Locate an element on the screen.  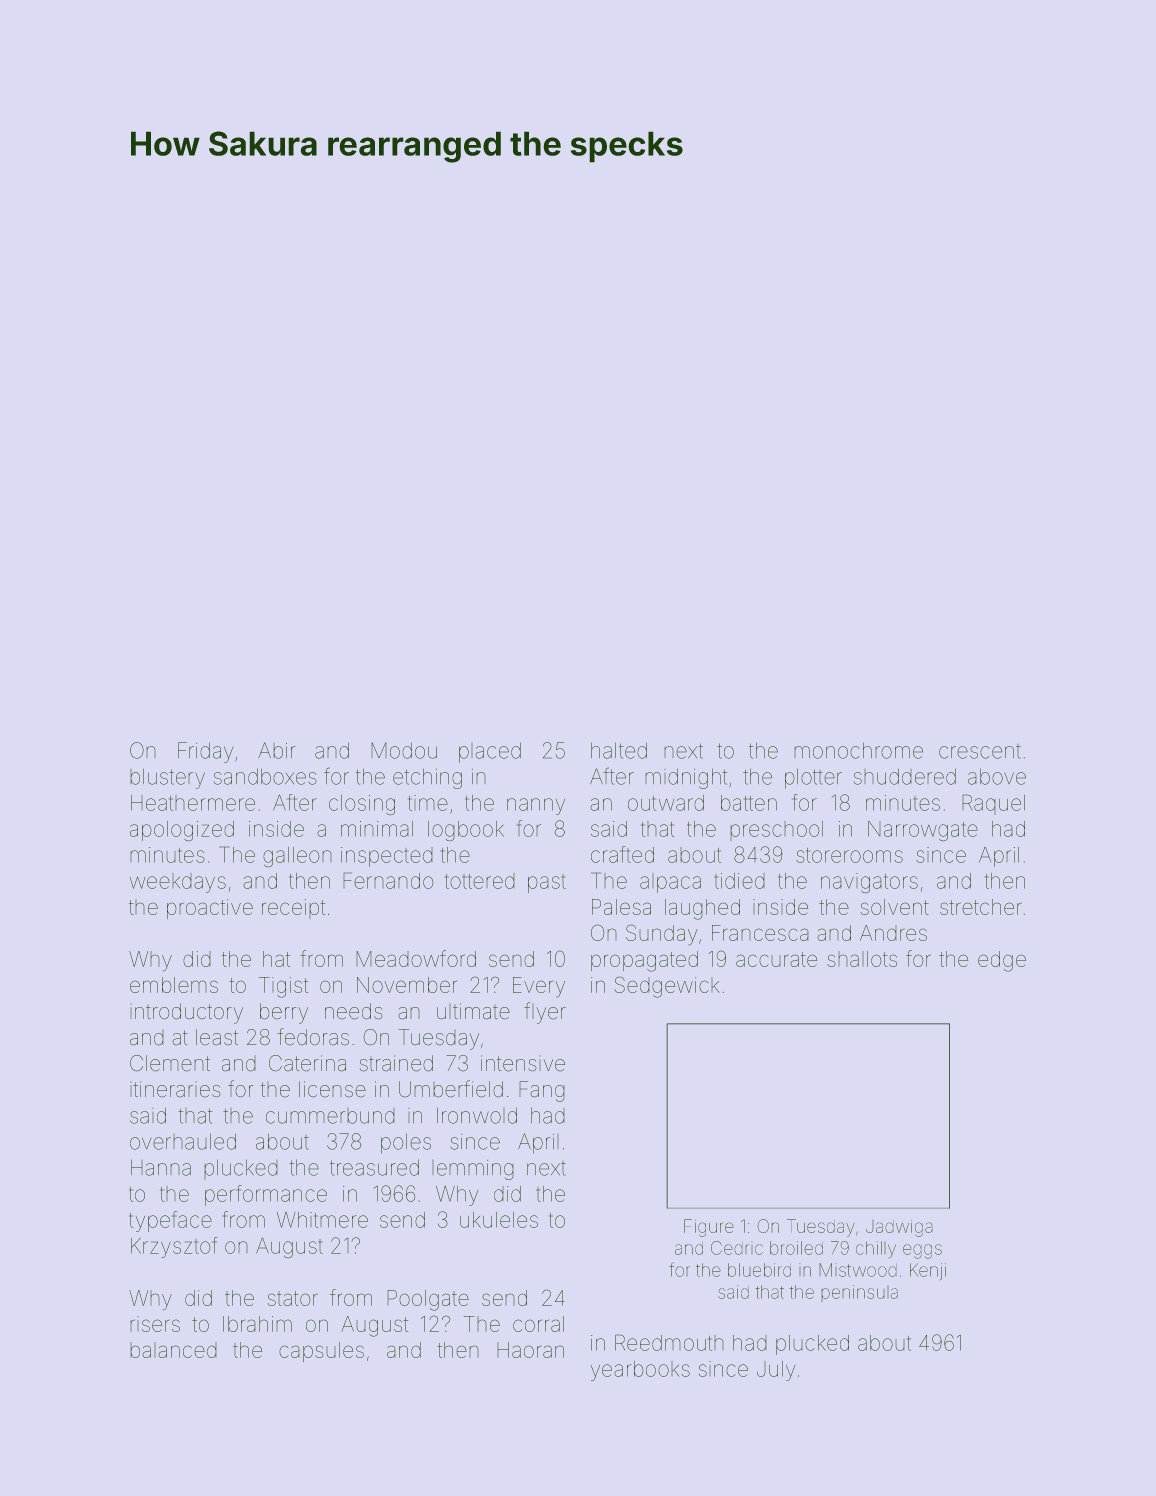
July is located at coordinates (776, 1371).
